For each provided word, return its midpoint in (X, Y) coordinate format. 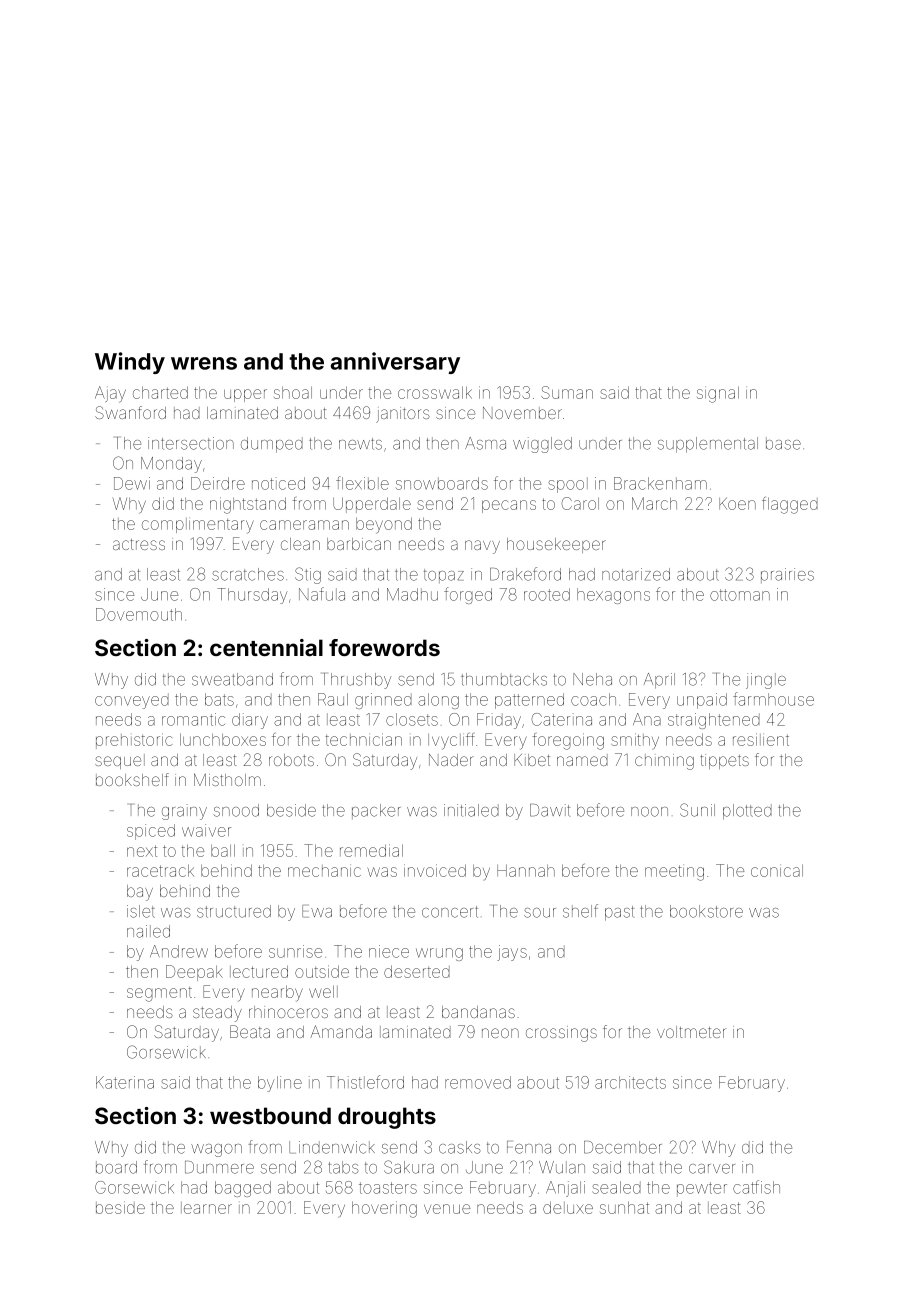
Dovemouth (139, 614)
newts (360, 444)
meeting (674, 873)
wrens (204, 363)
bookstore (706, 911)
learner (206, 1208)
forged (468, 595)
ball (223, 850)
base (783, 443)
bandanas (478, 1012)
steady (217, 1014)
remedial (371, 850)
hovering (384, 1209)
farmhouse (773, 699)
